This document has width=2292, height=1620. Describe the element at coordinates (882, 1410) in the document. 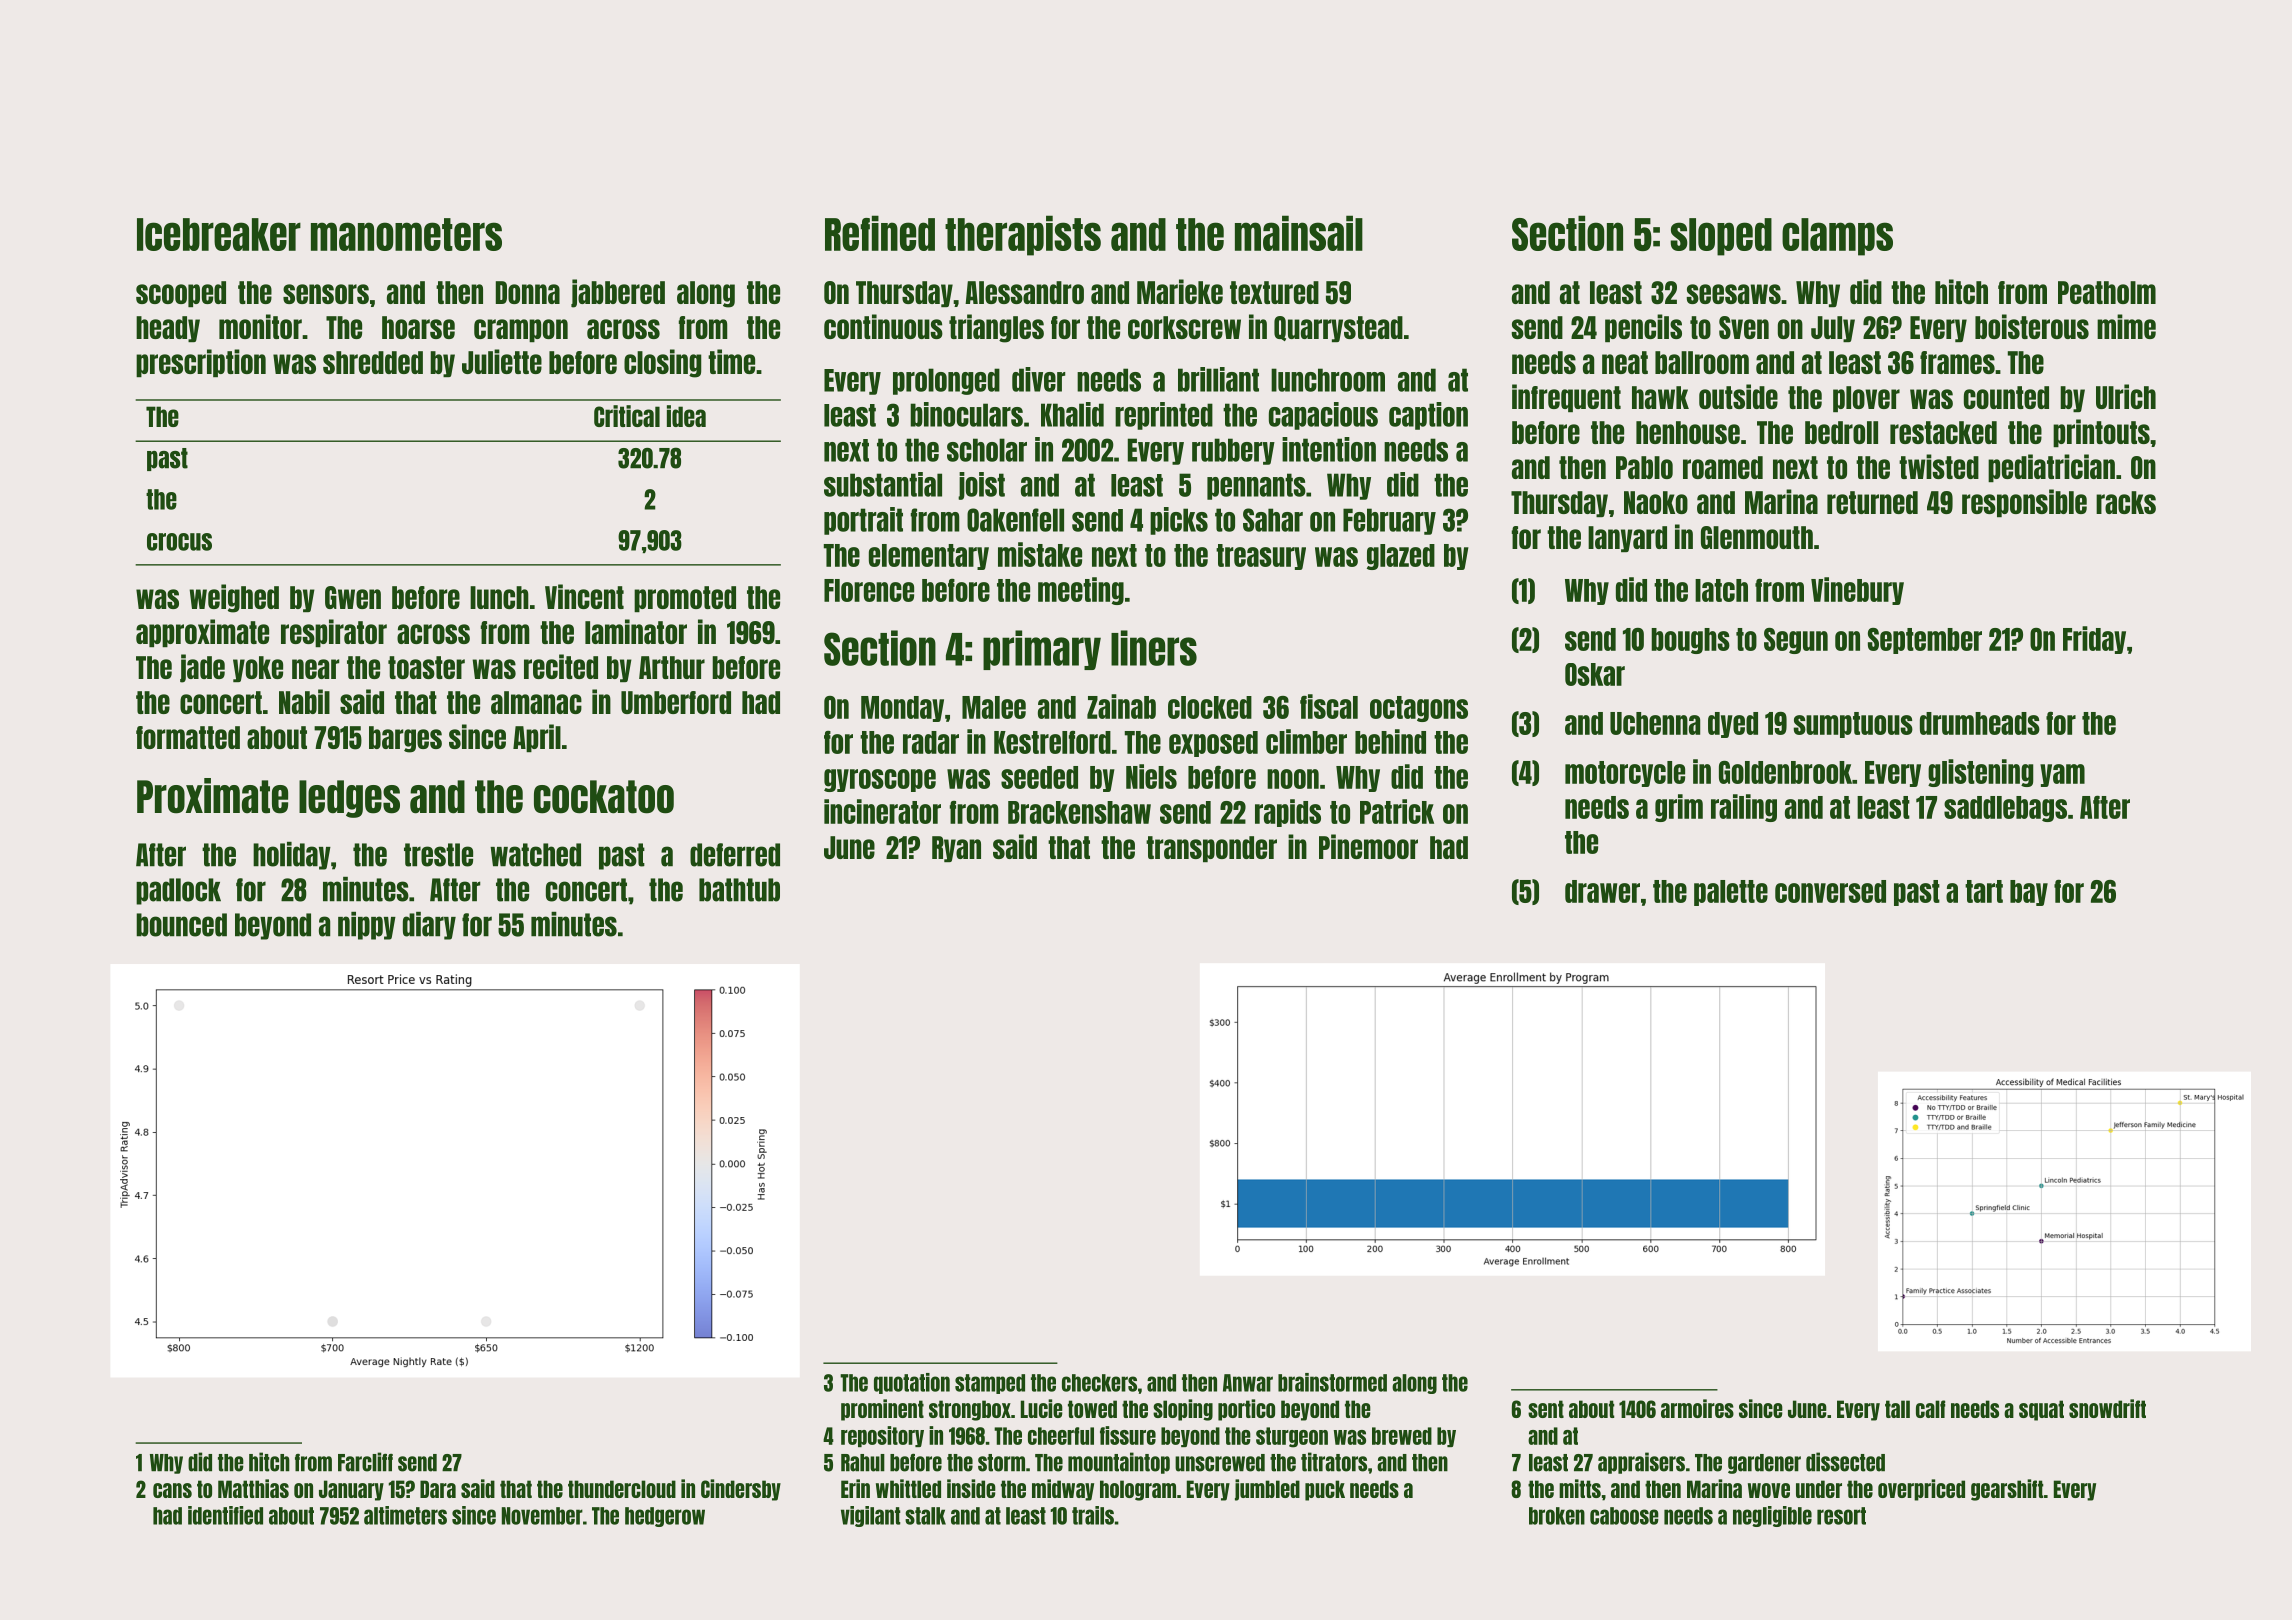

I see `prominent` at that location.
